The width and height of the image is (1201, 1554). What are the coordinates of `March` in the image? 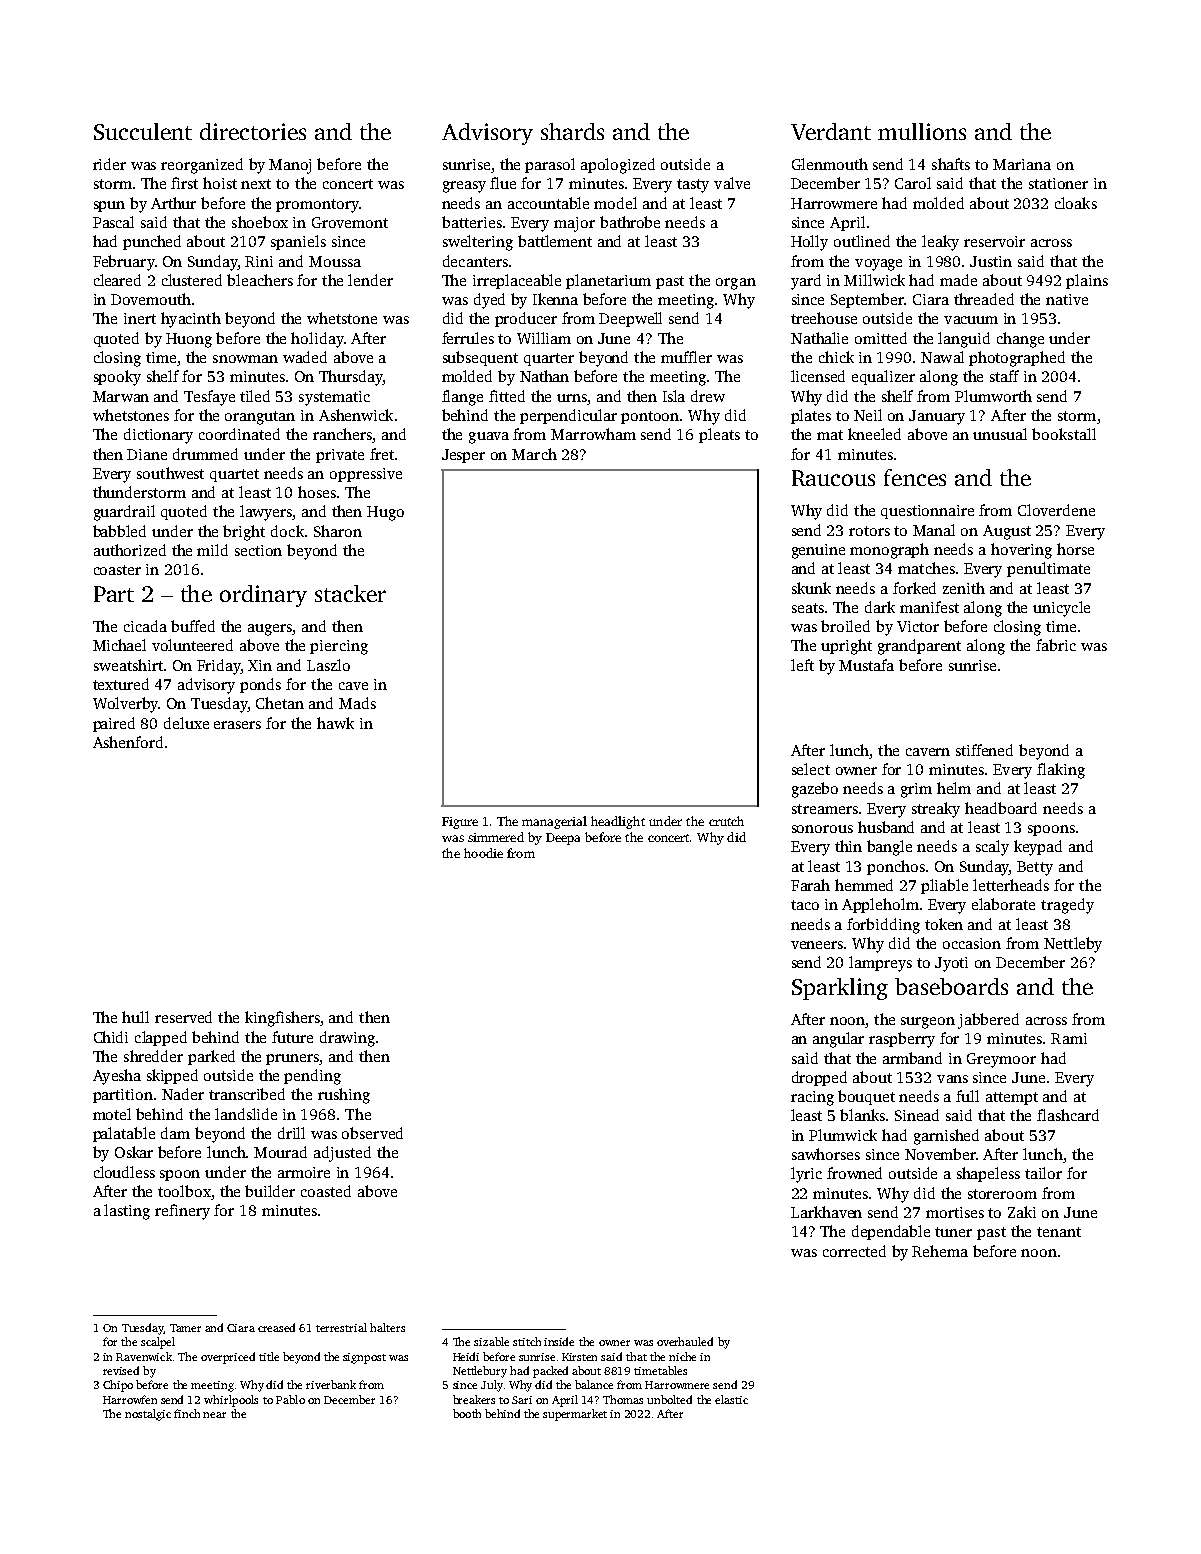 It's located at (534, 454).
